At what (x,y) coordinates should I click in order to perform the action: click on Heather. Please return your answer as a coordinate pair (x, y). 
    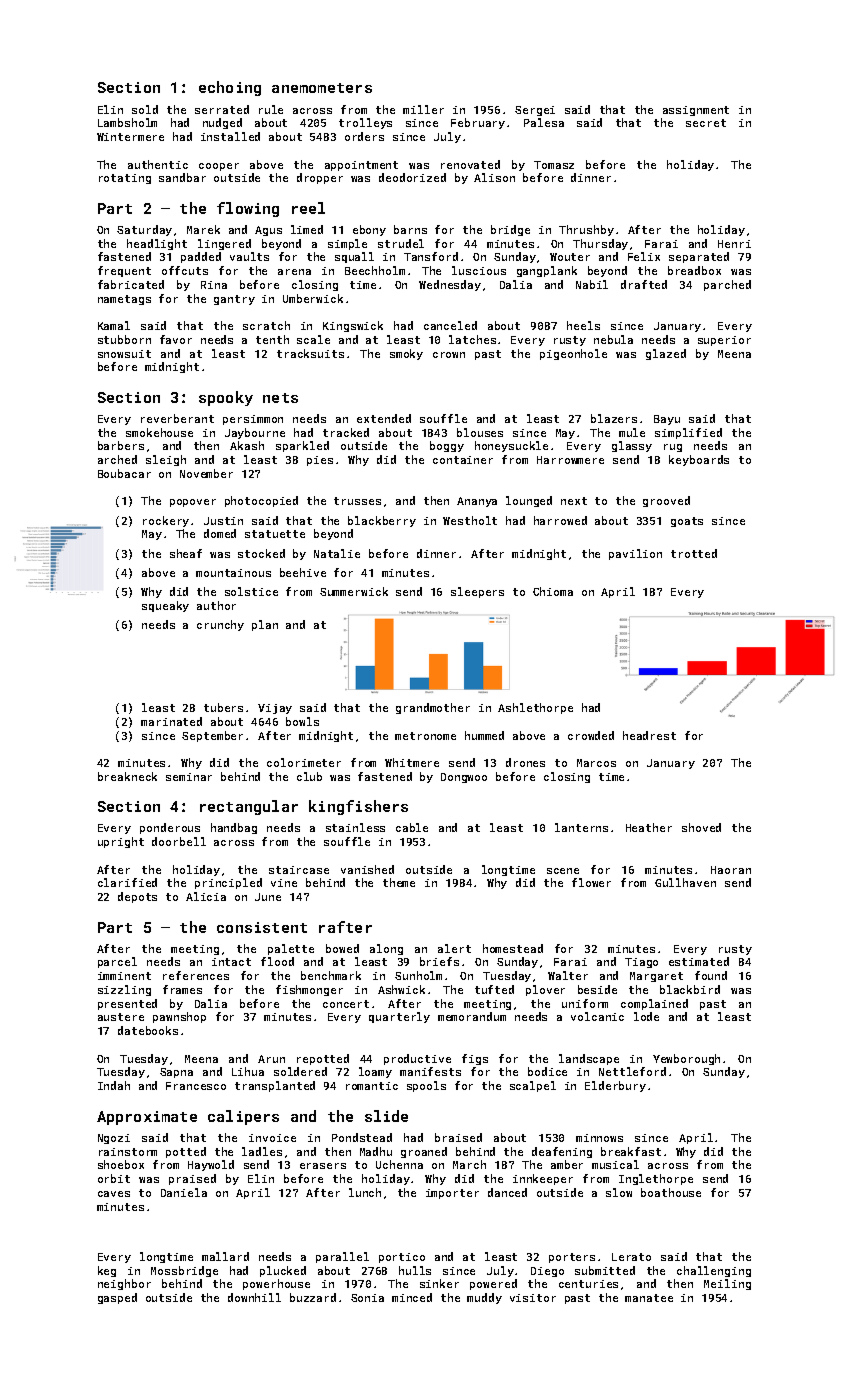
    Looking at the image, I should click on (649, 827).
